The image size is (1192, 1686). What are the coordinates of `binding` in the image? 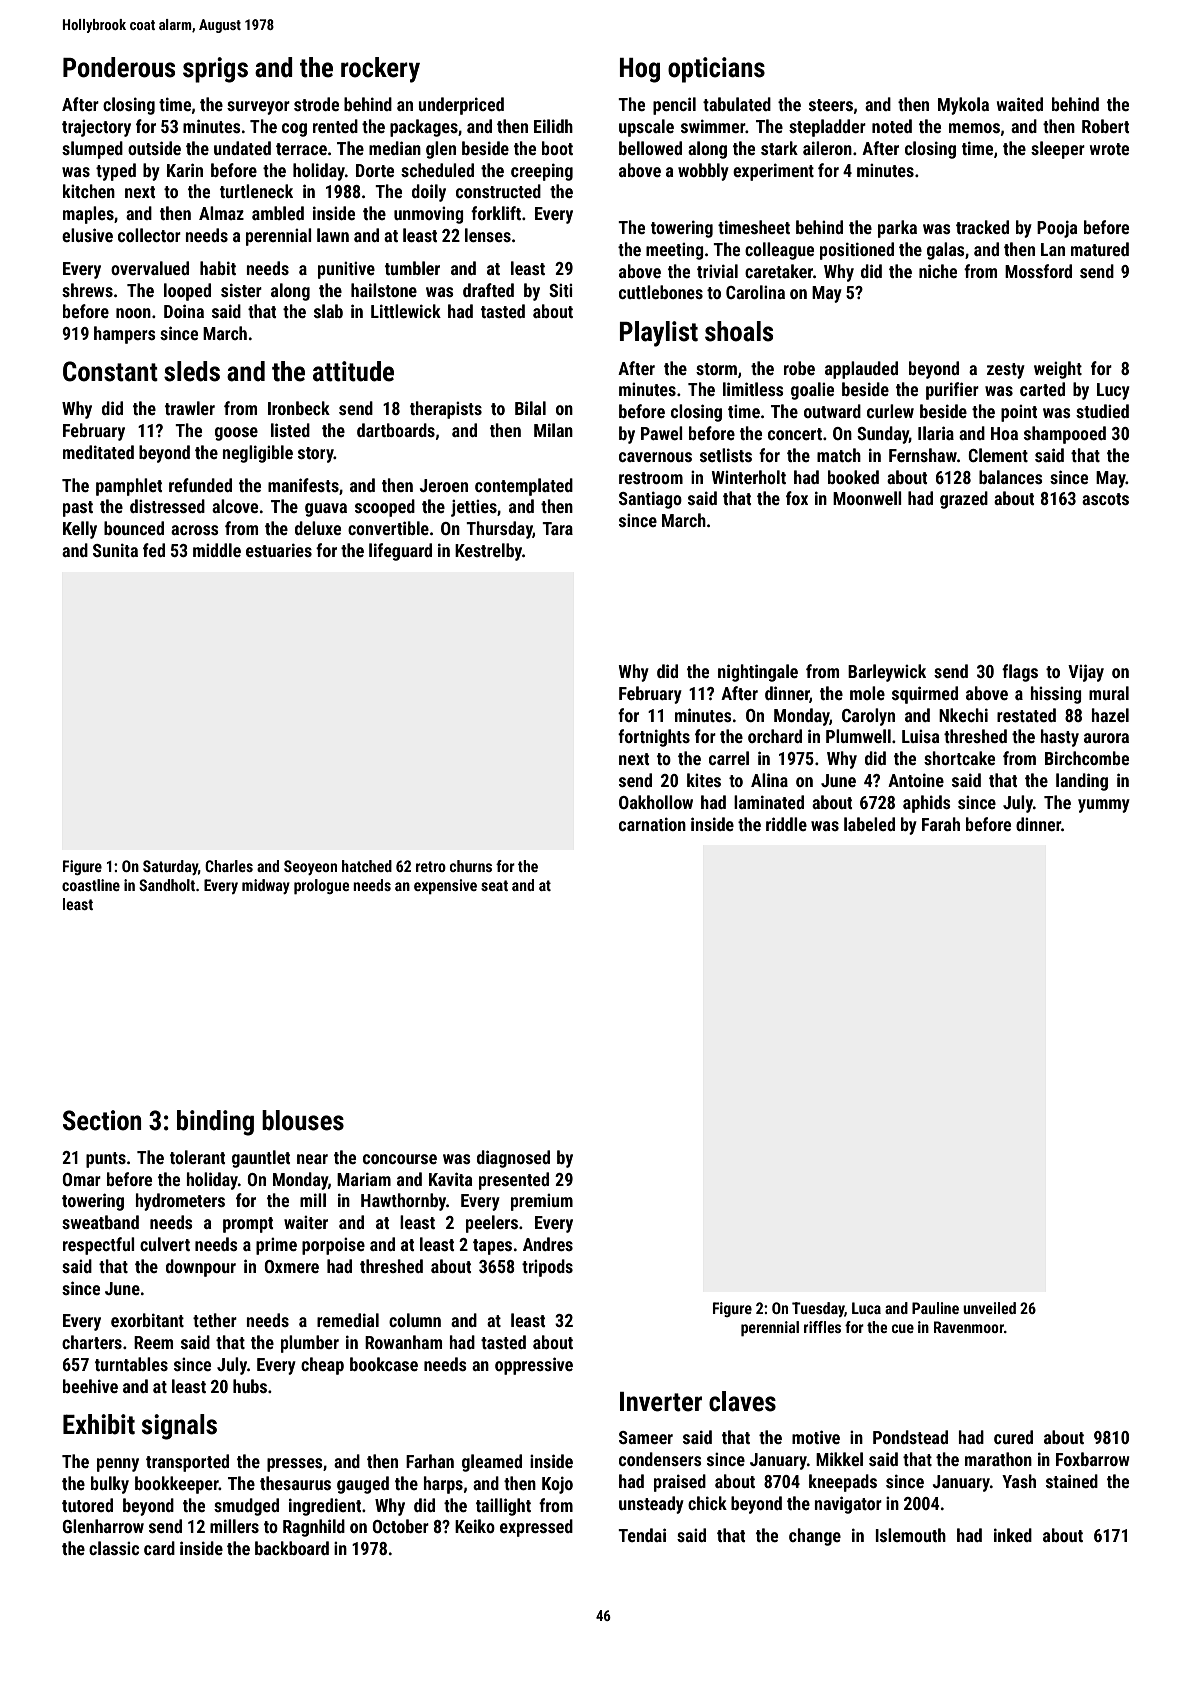 It's located at (215, 1123).
